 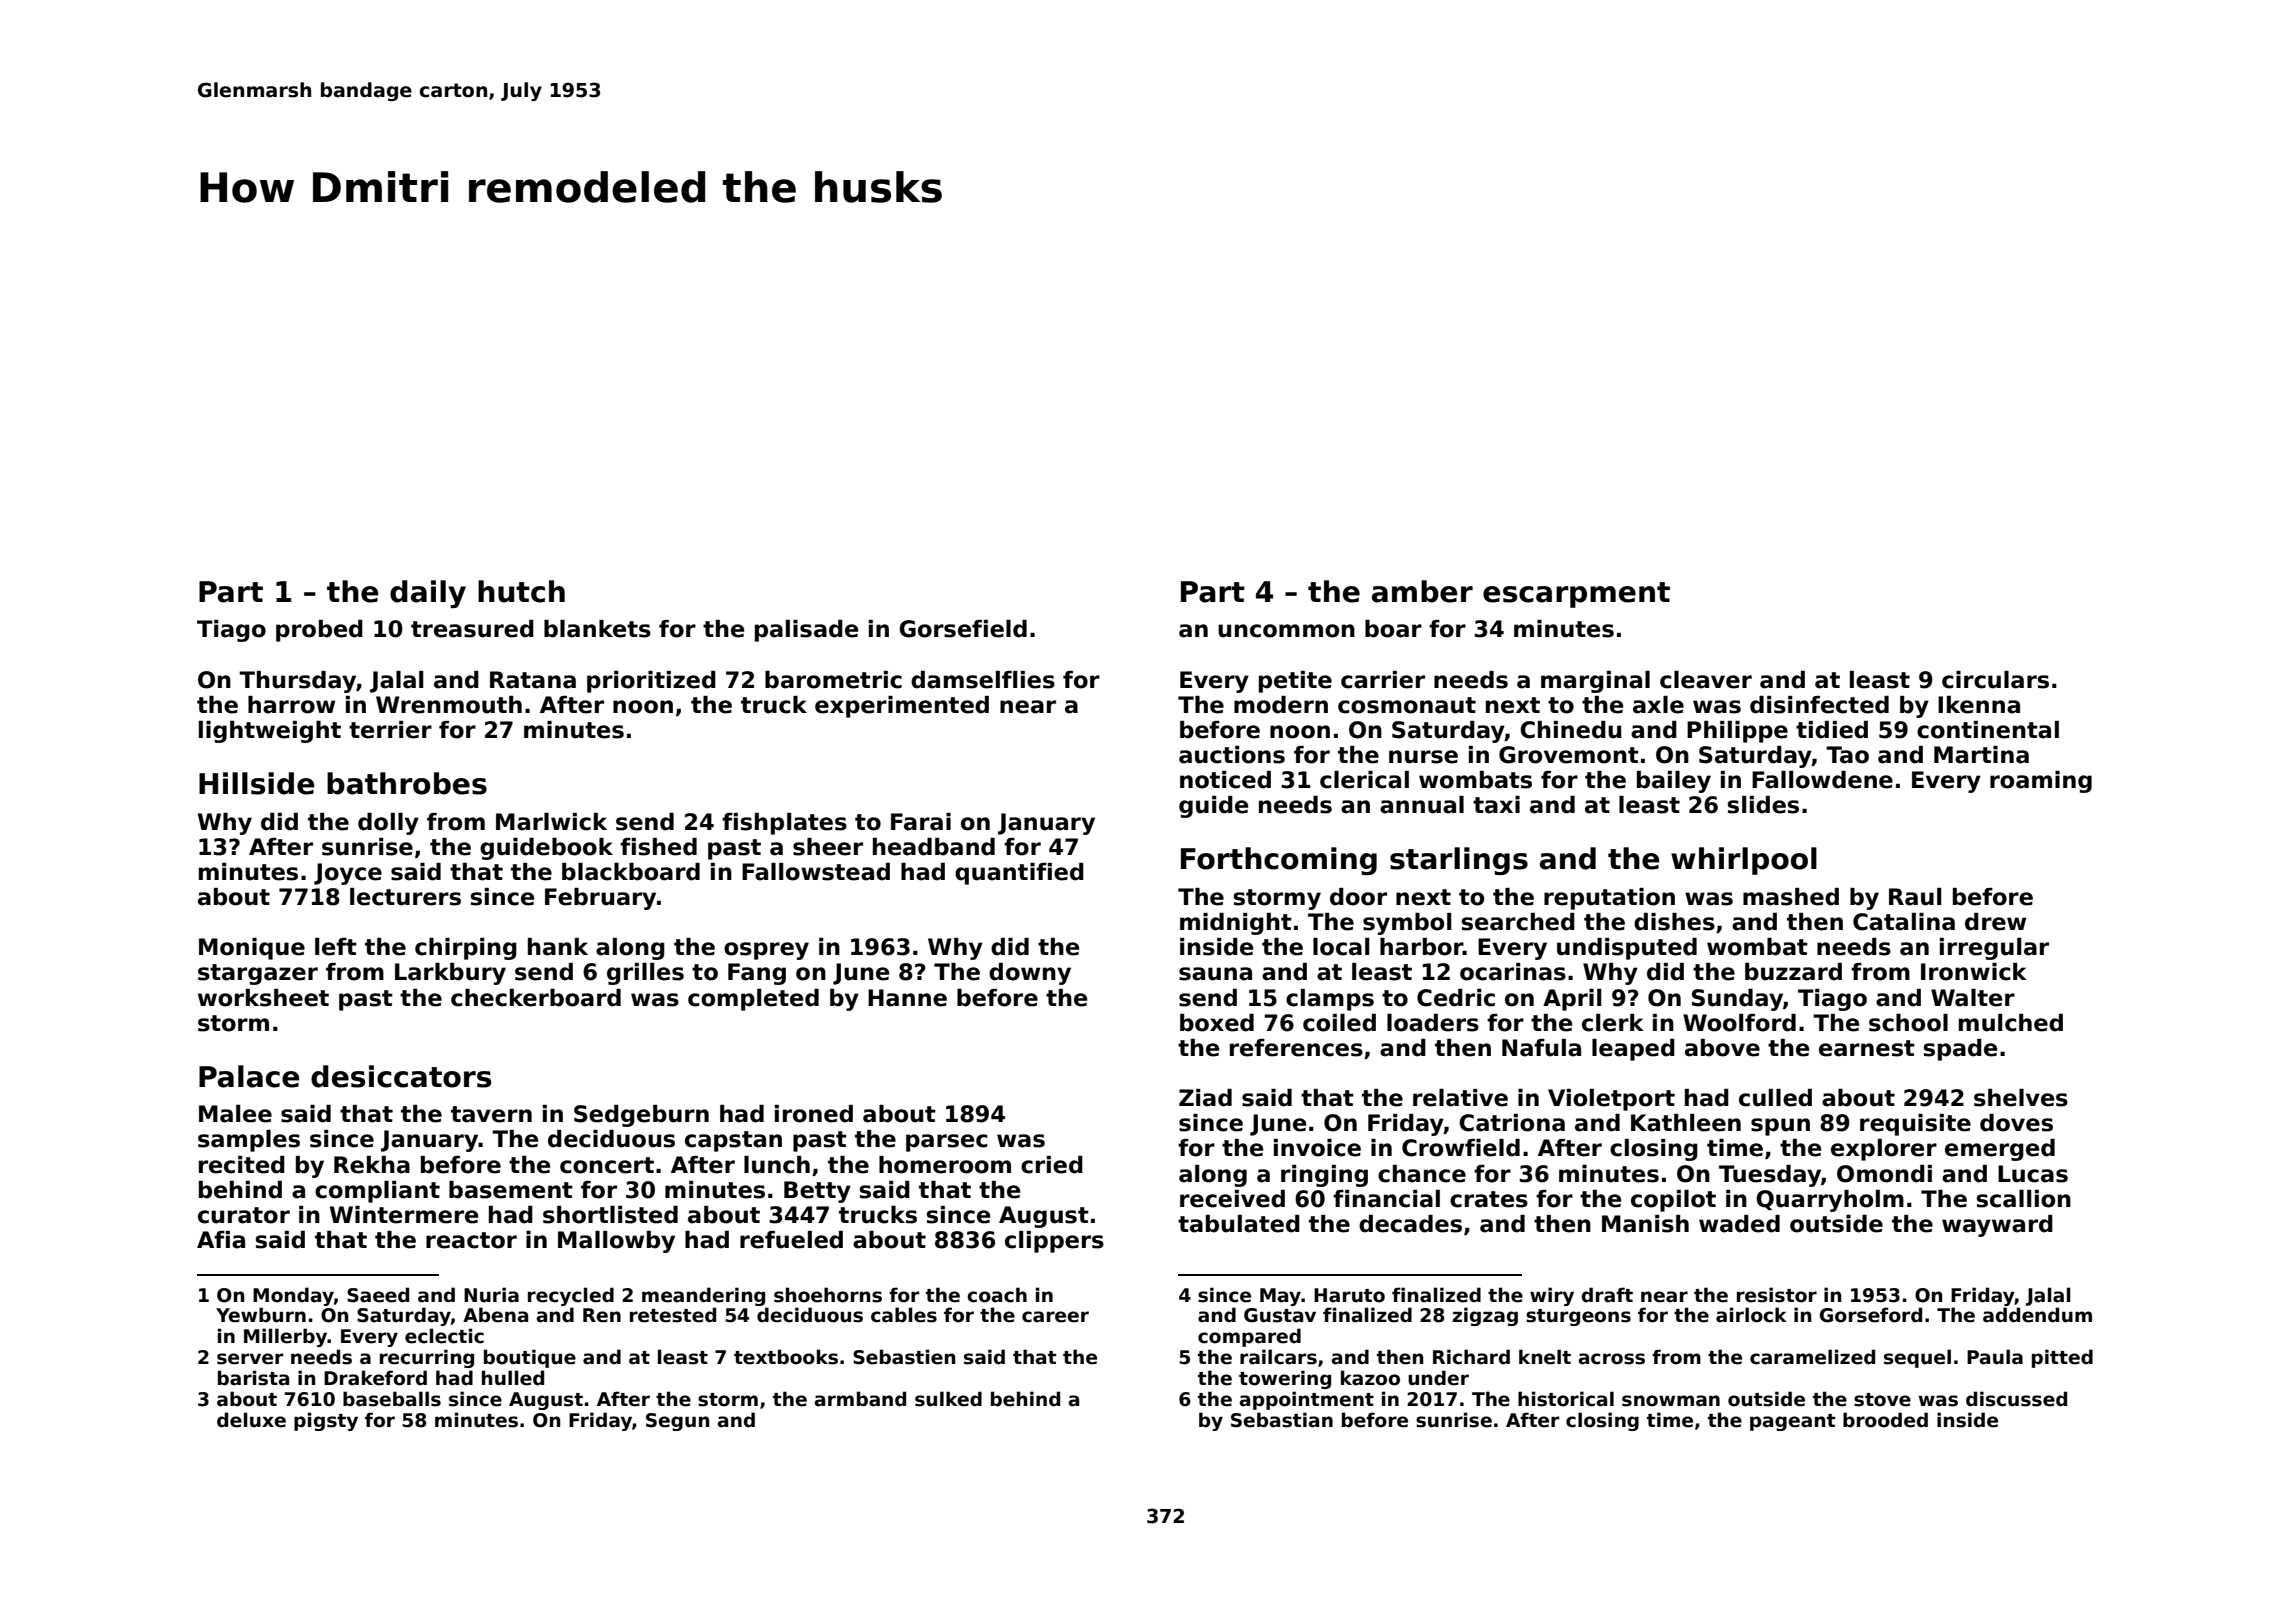 I want to click on boxed, so click(x=1217, y=1023).
